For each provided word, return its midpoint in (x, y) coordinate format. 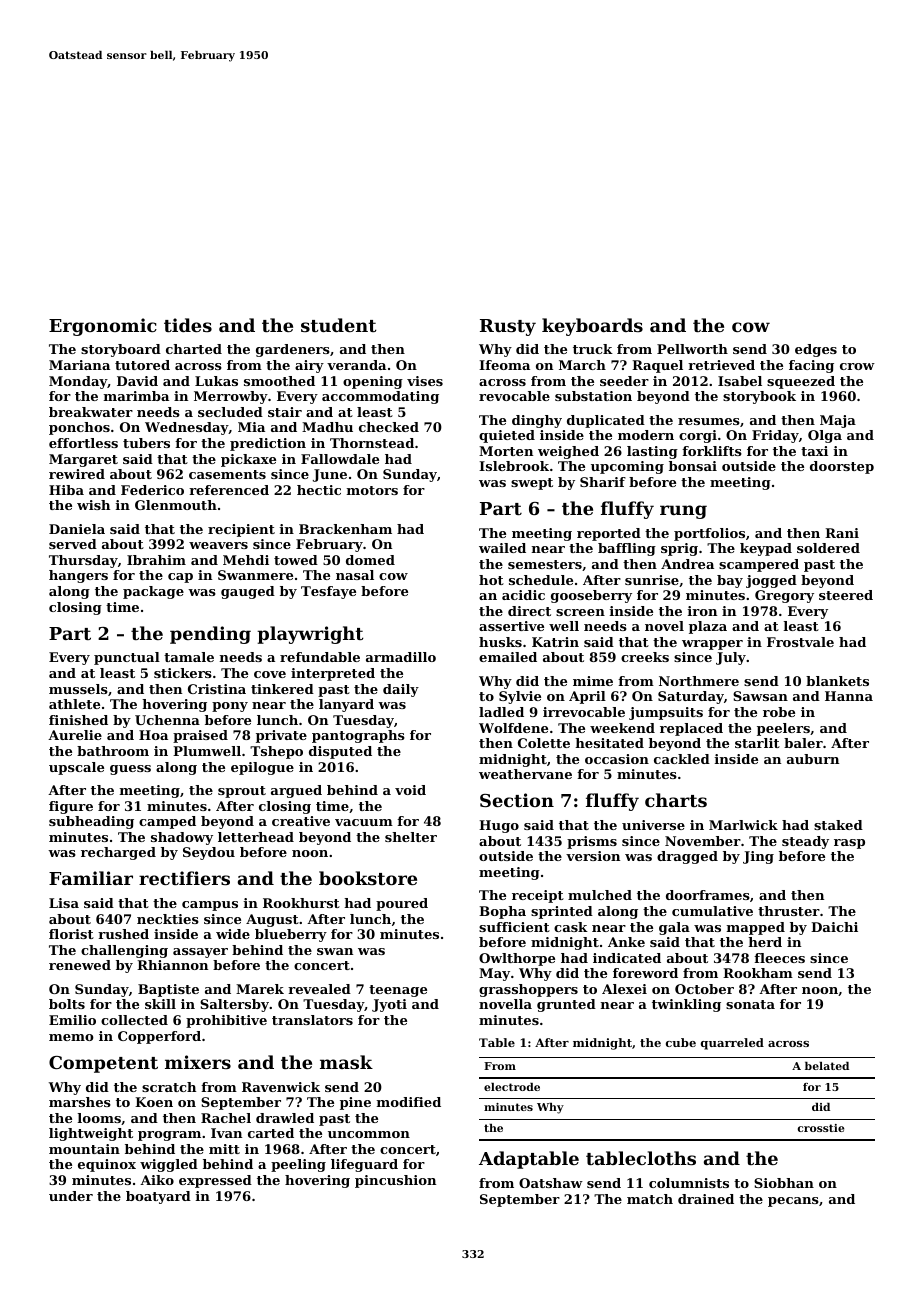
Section (517, 800)
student (338, 325)
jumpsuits (666, 713)
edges (816, 350)
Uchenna (167, 720)
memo (71, 1037)
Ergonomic (103, 327)
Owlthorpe (517, 959)
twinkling (686, 1005)
